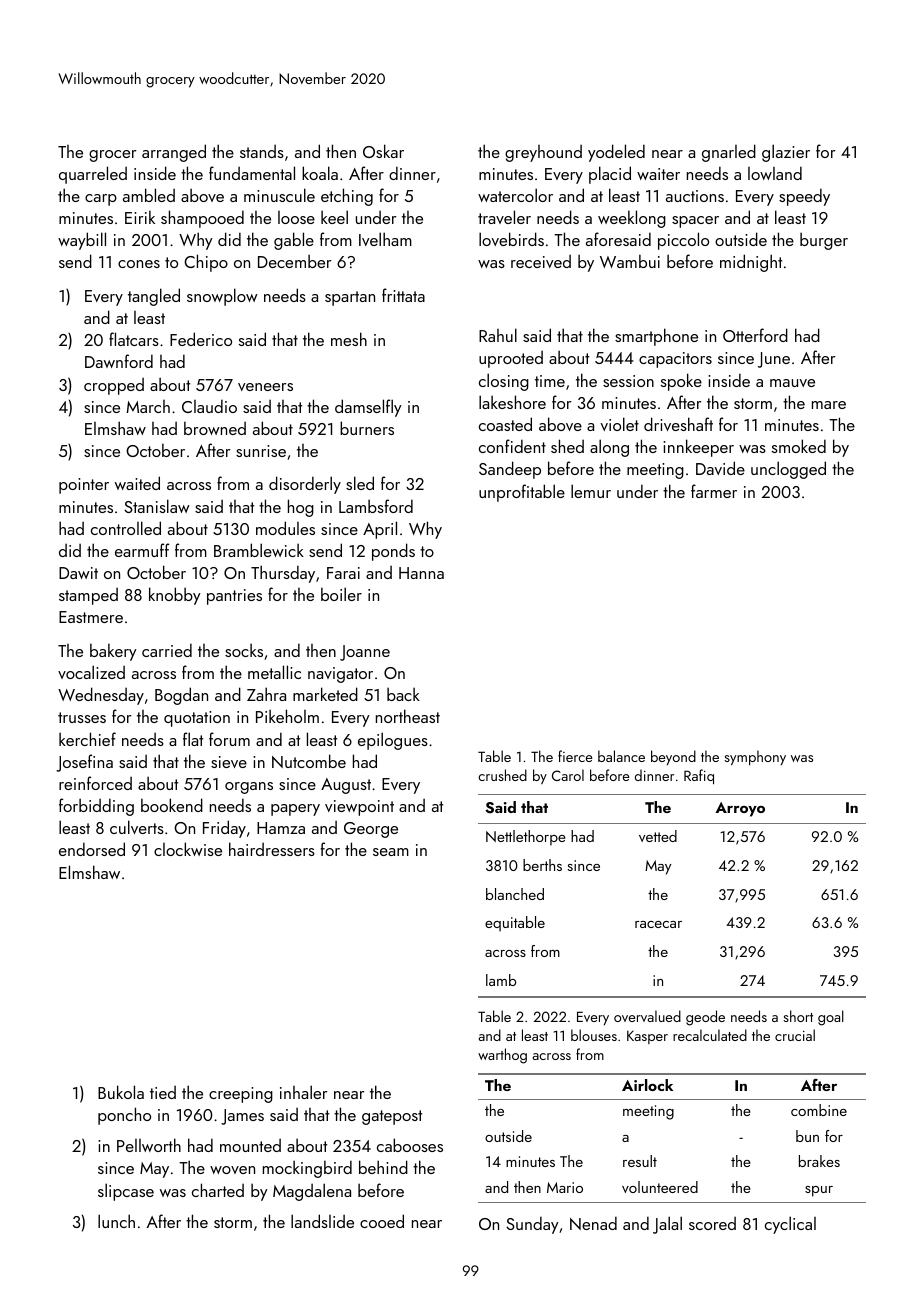 The image size is (924, 1311). Describe the element at coordinates (368, 408) in the screenshot. I see `damselfly` at that location.
